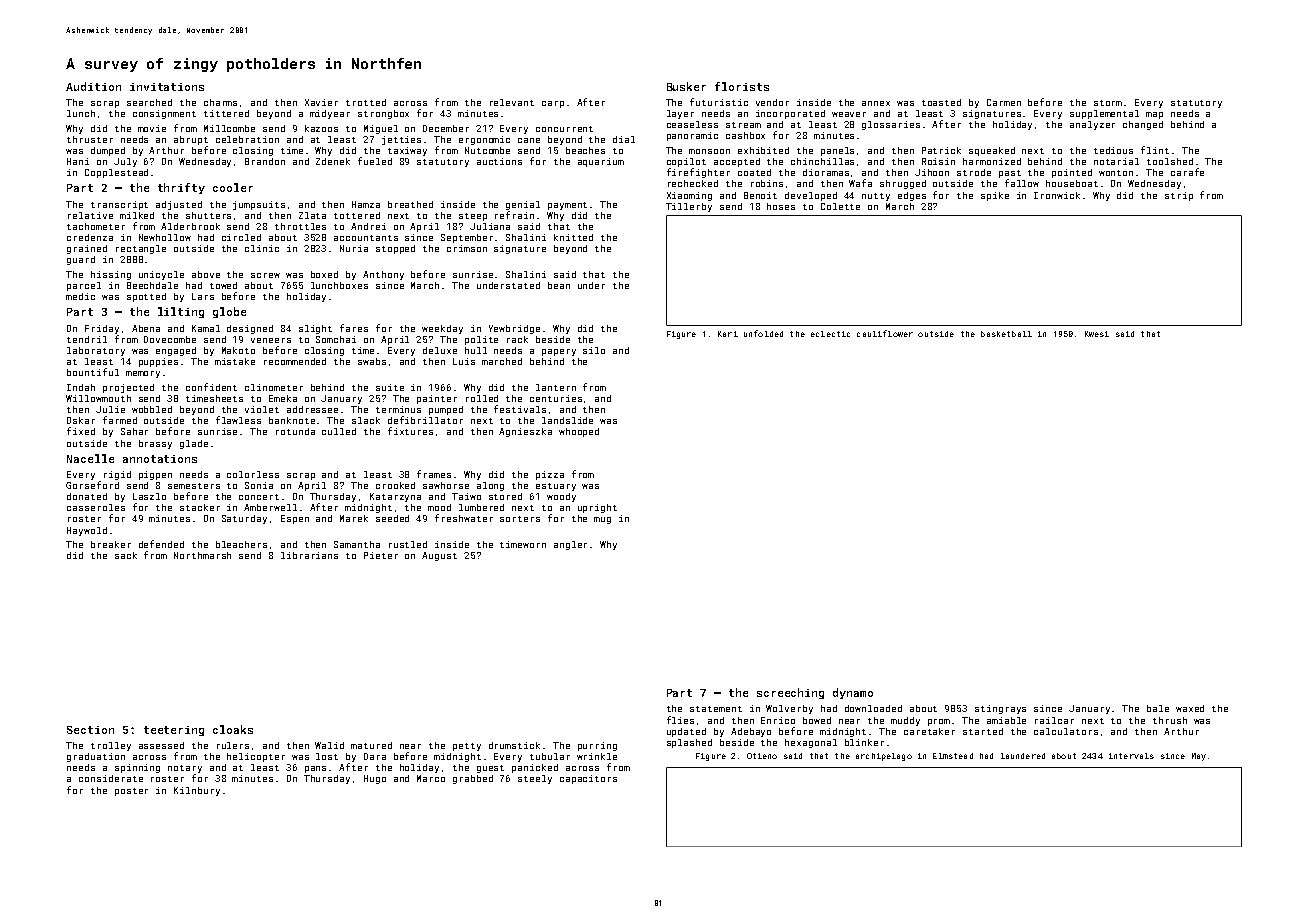 The image size is (1308, 924). Describe the element at coordinates (270, 507) in the page. I see `Amberwell` at that location.
